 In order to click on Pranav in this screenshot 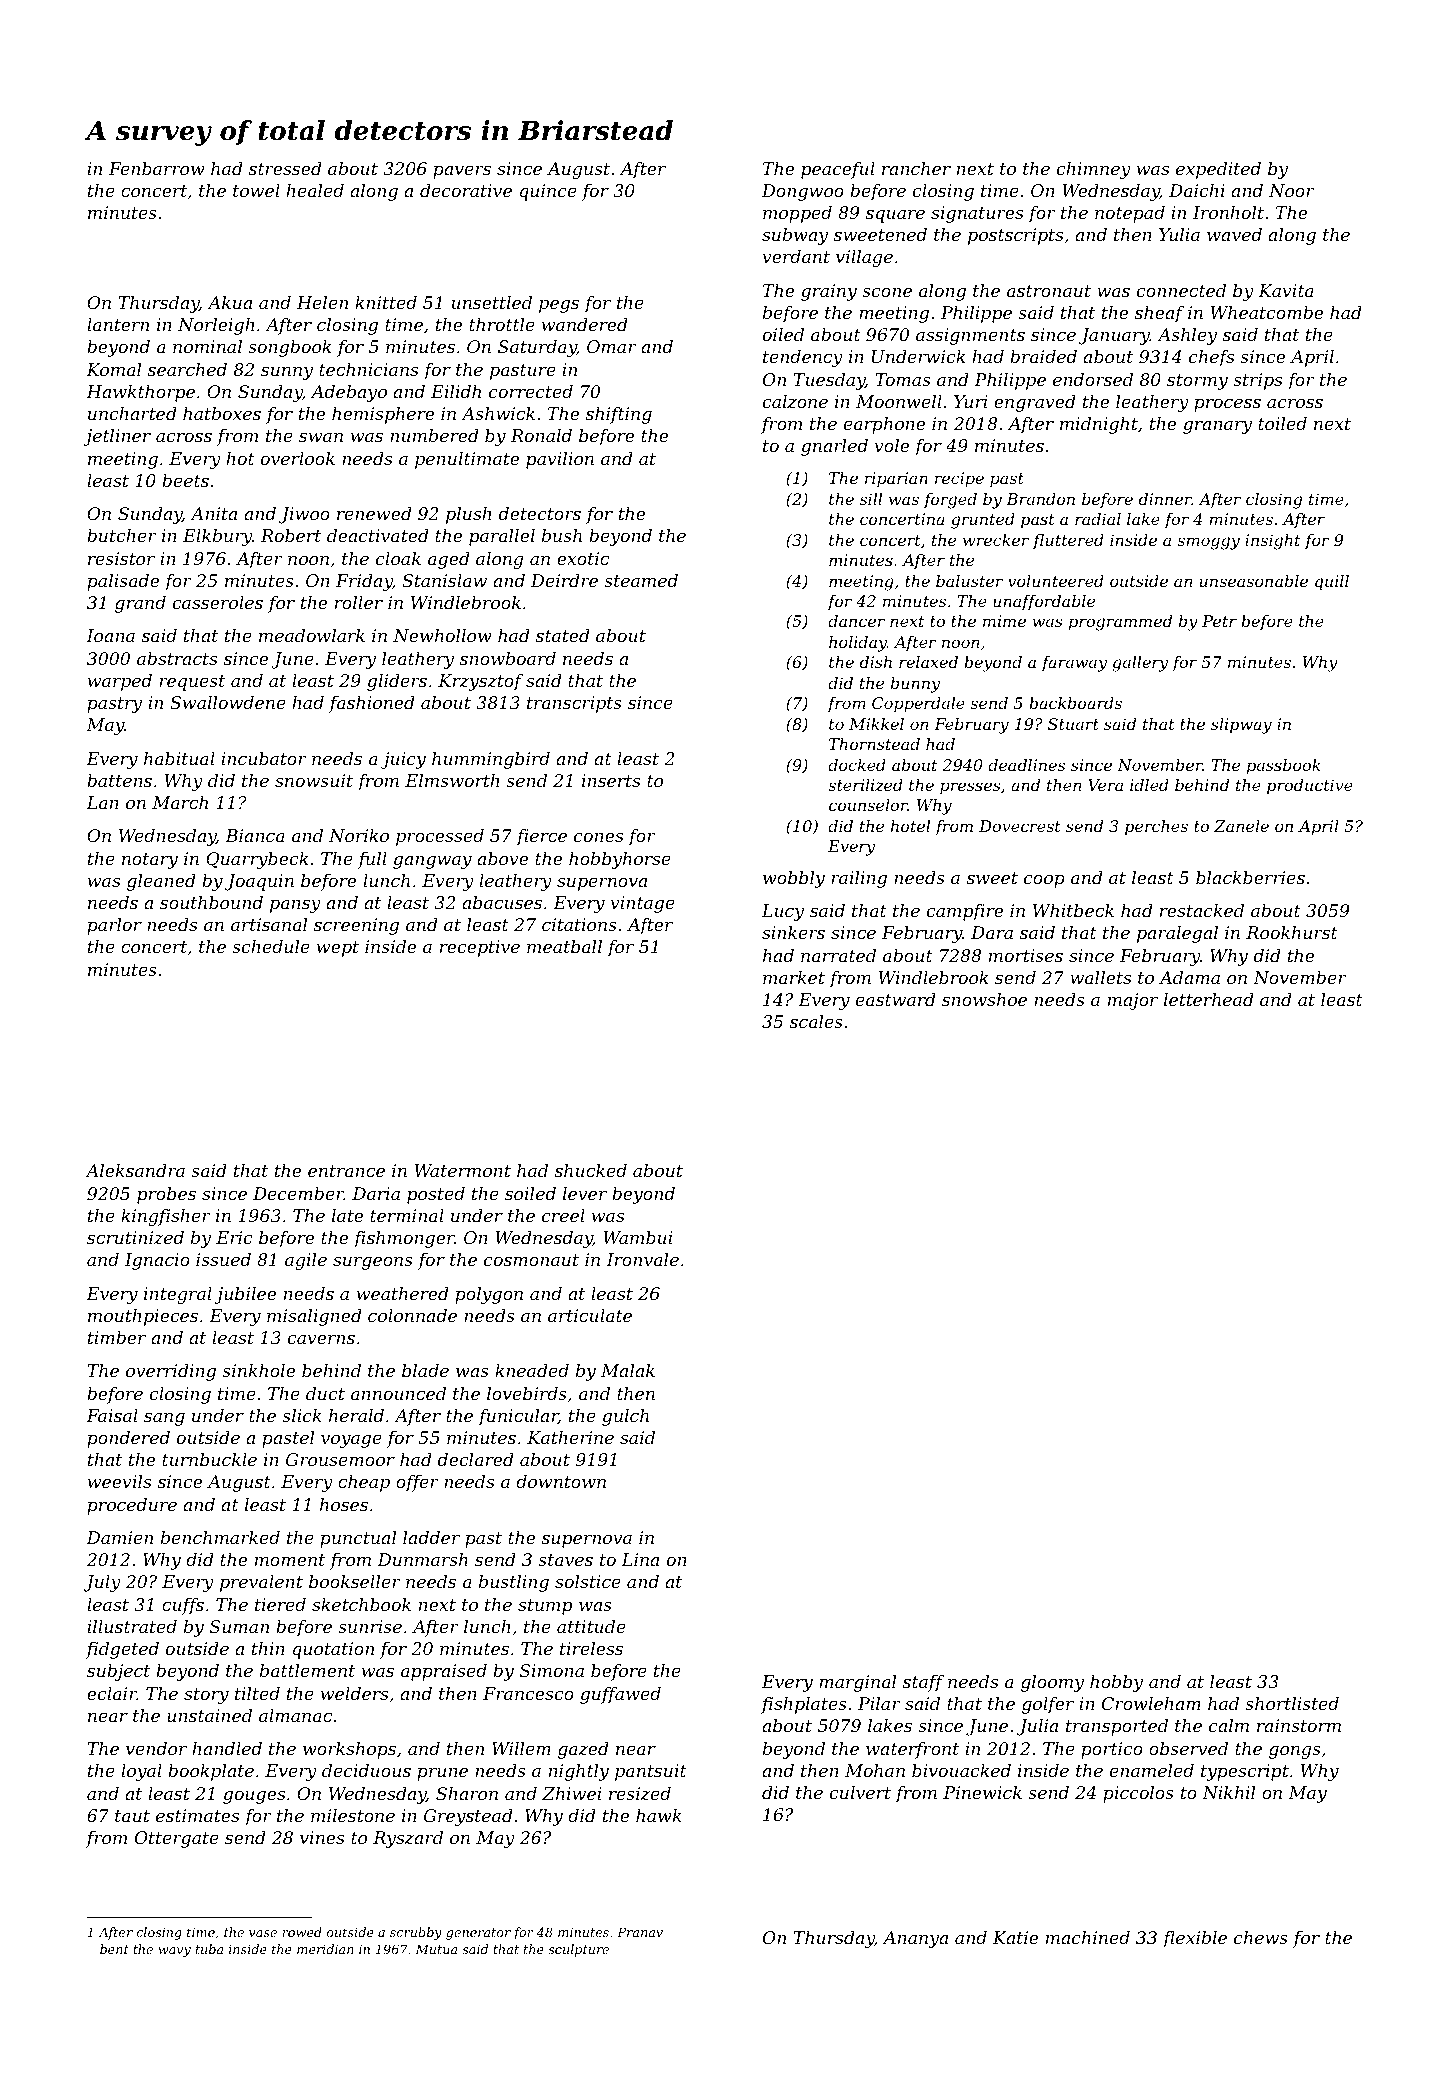, I will do `click(640, 1932)`.
